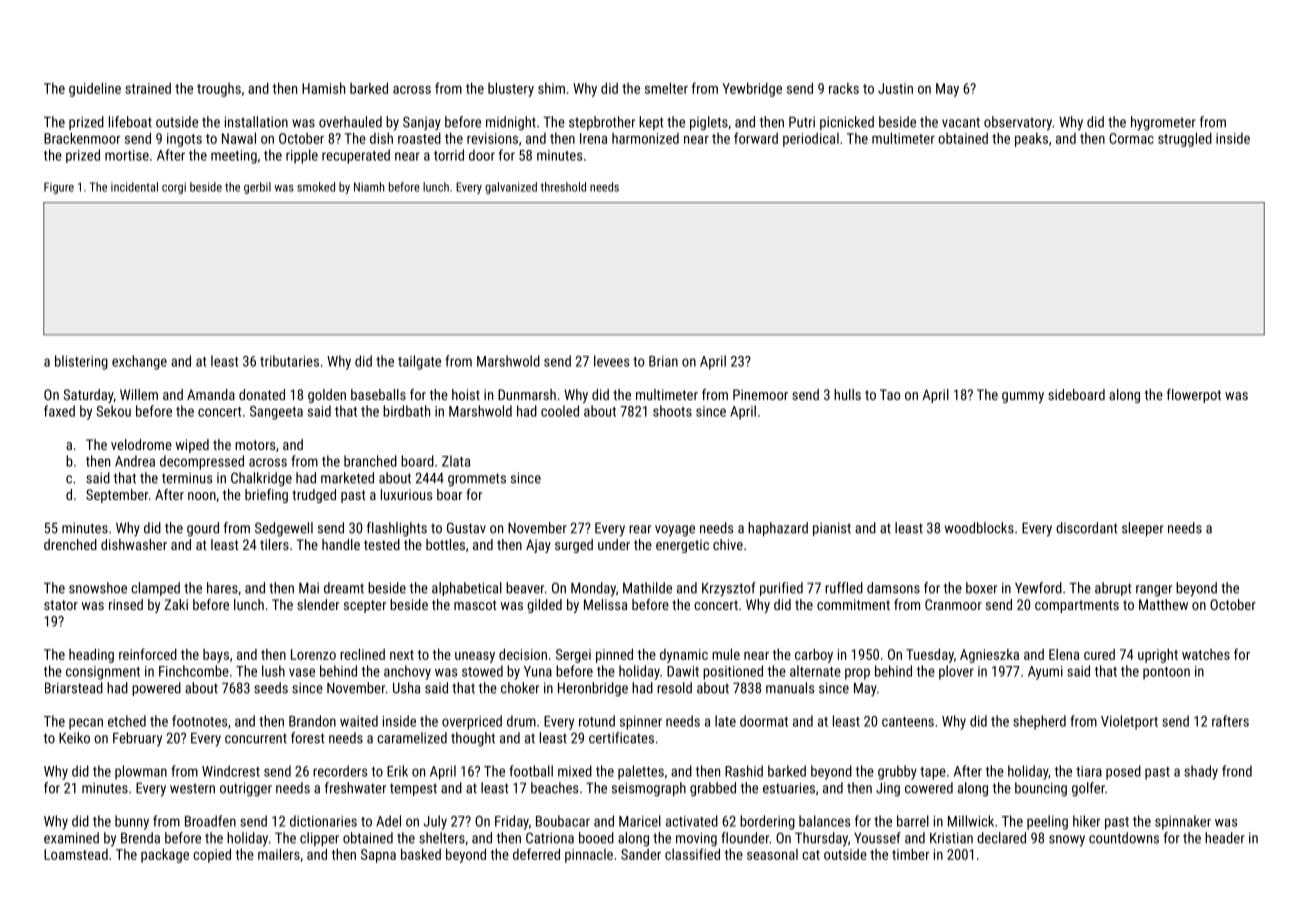 Image resolution: width=1308 pixels, height=924 pixels. What do you see at coordinates (1194, 396) in the screenshot?
I see `flowerpot` at bounding box center [1194, 396].
